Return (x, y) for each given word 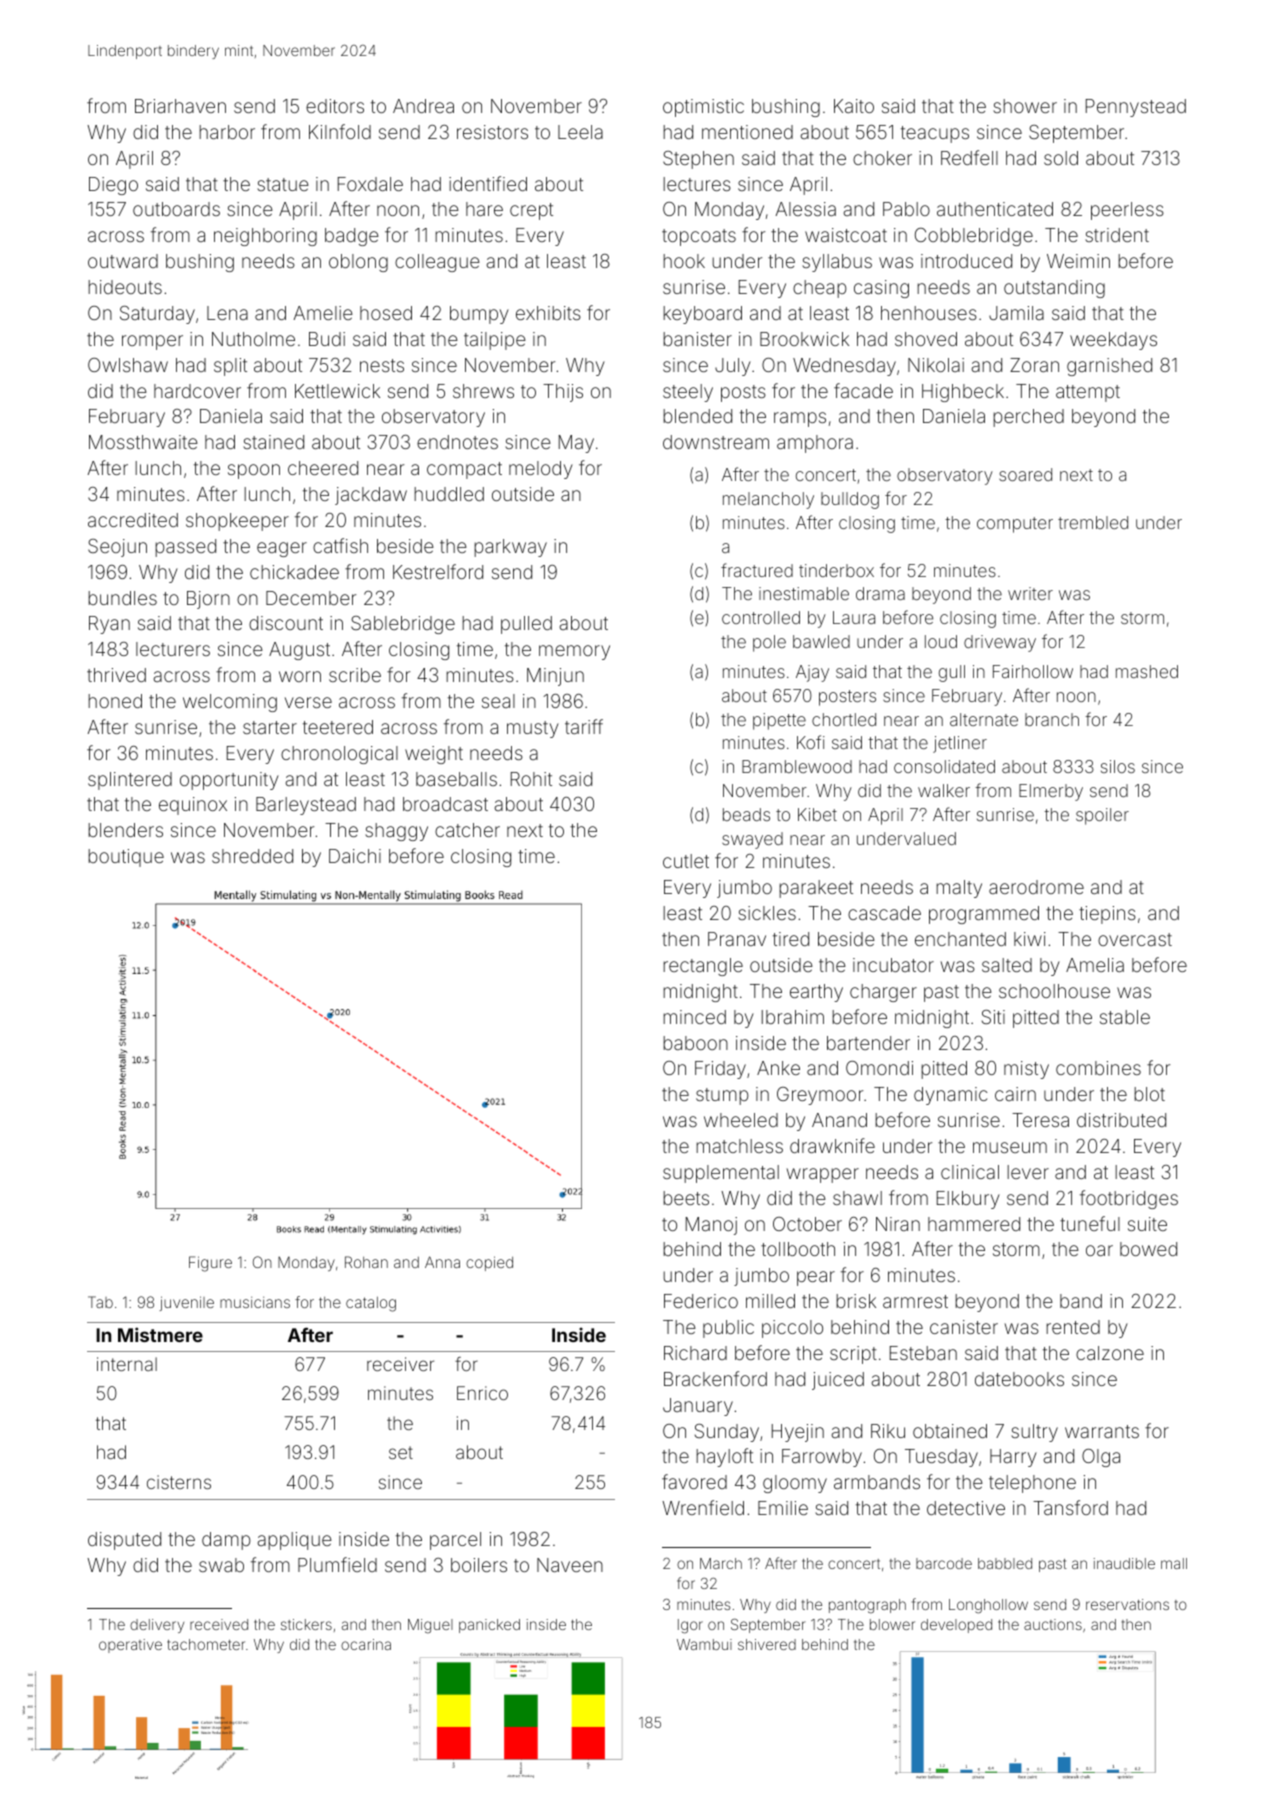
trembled (1093, 522)
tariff (584, 726)
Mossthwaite (143, 442)
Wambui (704, 1644)
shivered (767, 1644)
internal (127, 1364)
